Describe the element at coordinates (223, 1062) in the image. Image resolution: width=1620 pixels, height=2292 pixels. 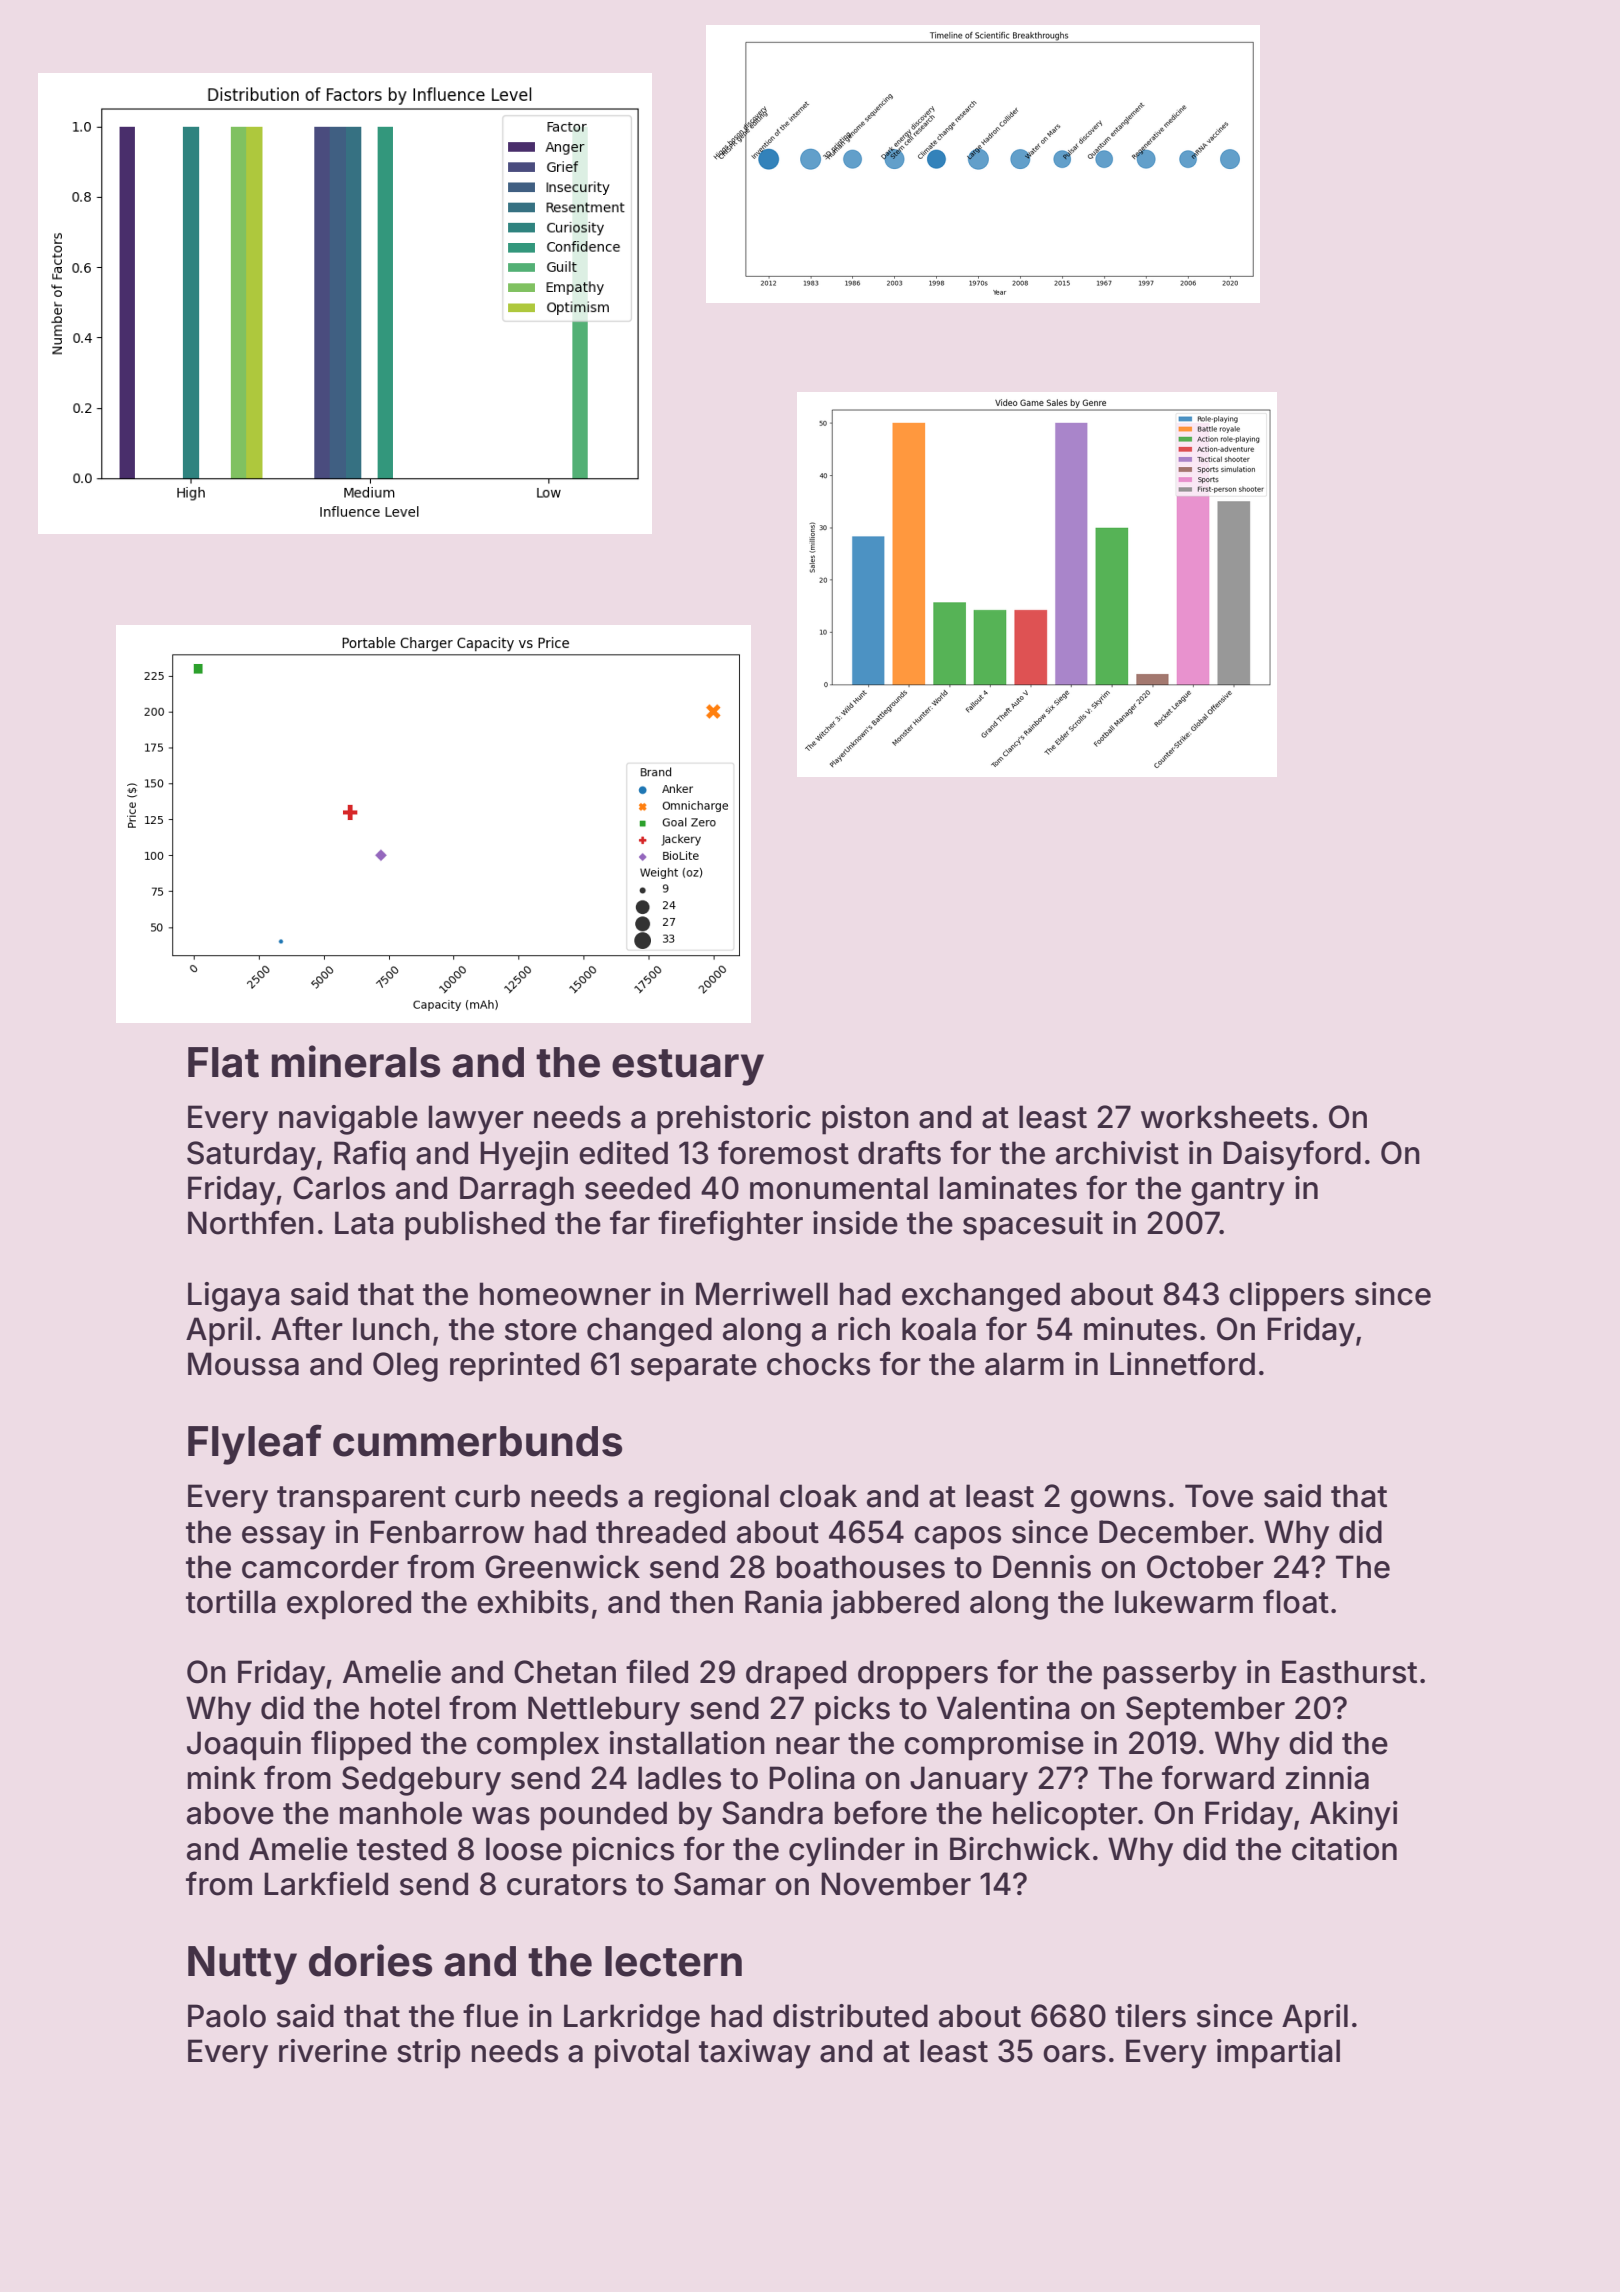
I see `Flat` at that location.
